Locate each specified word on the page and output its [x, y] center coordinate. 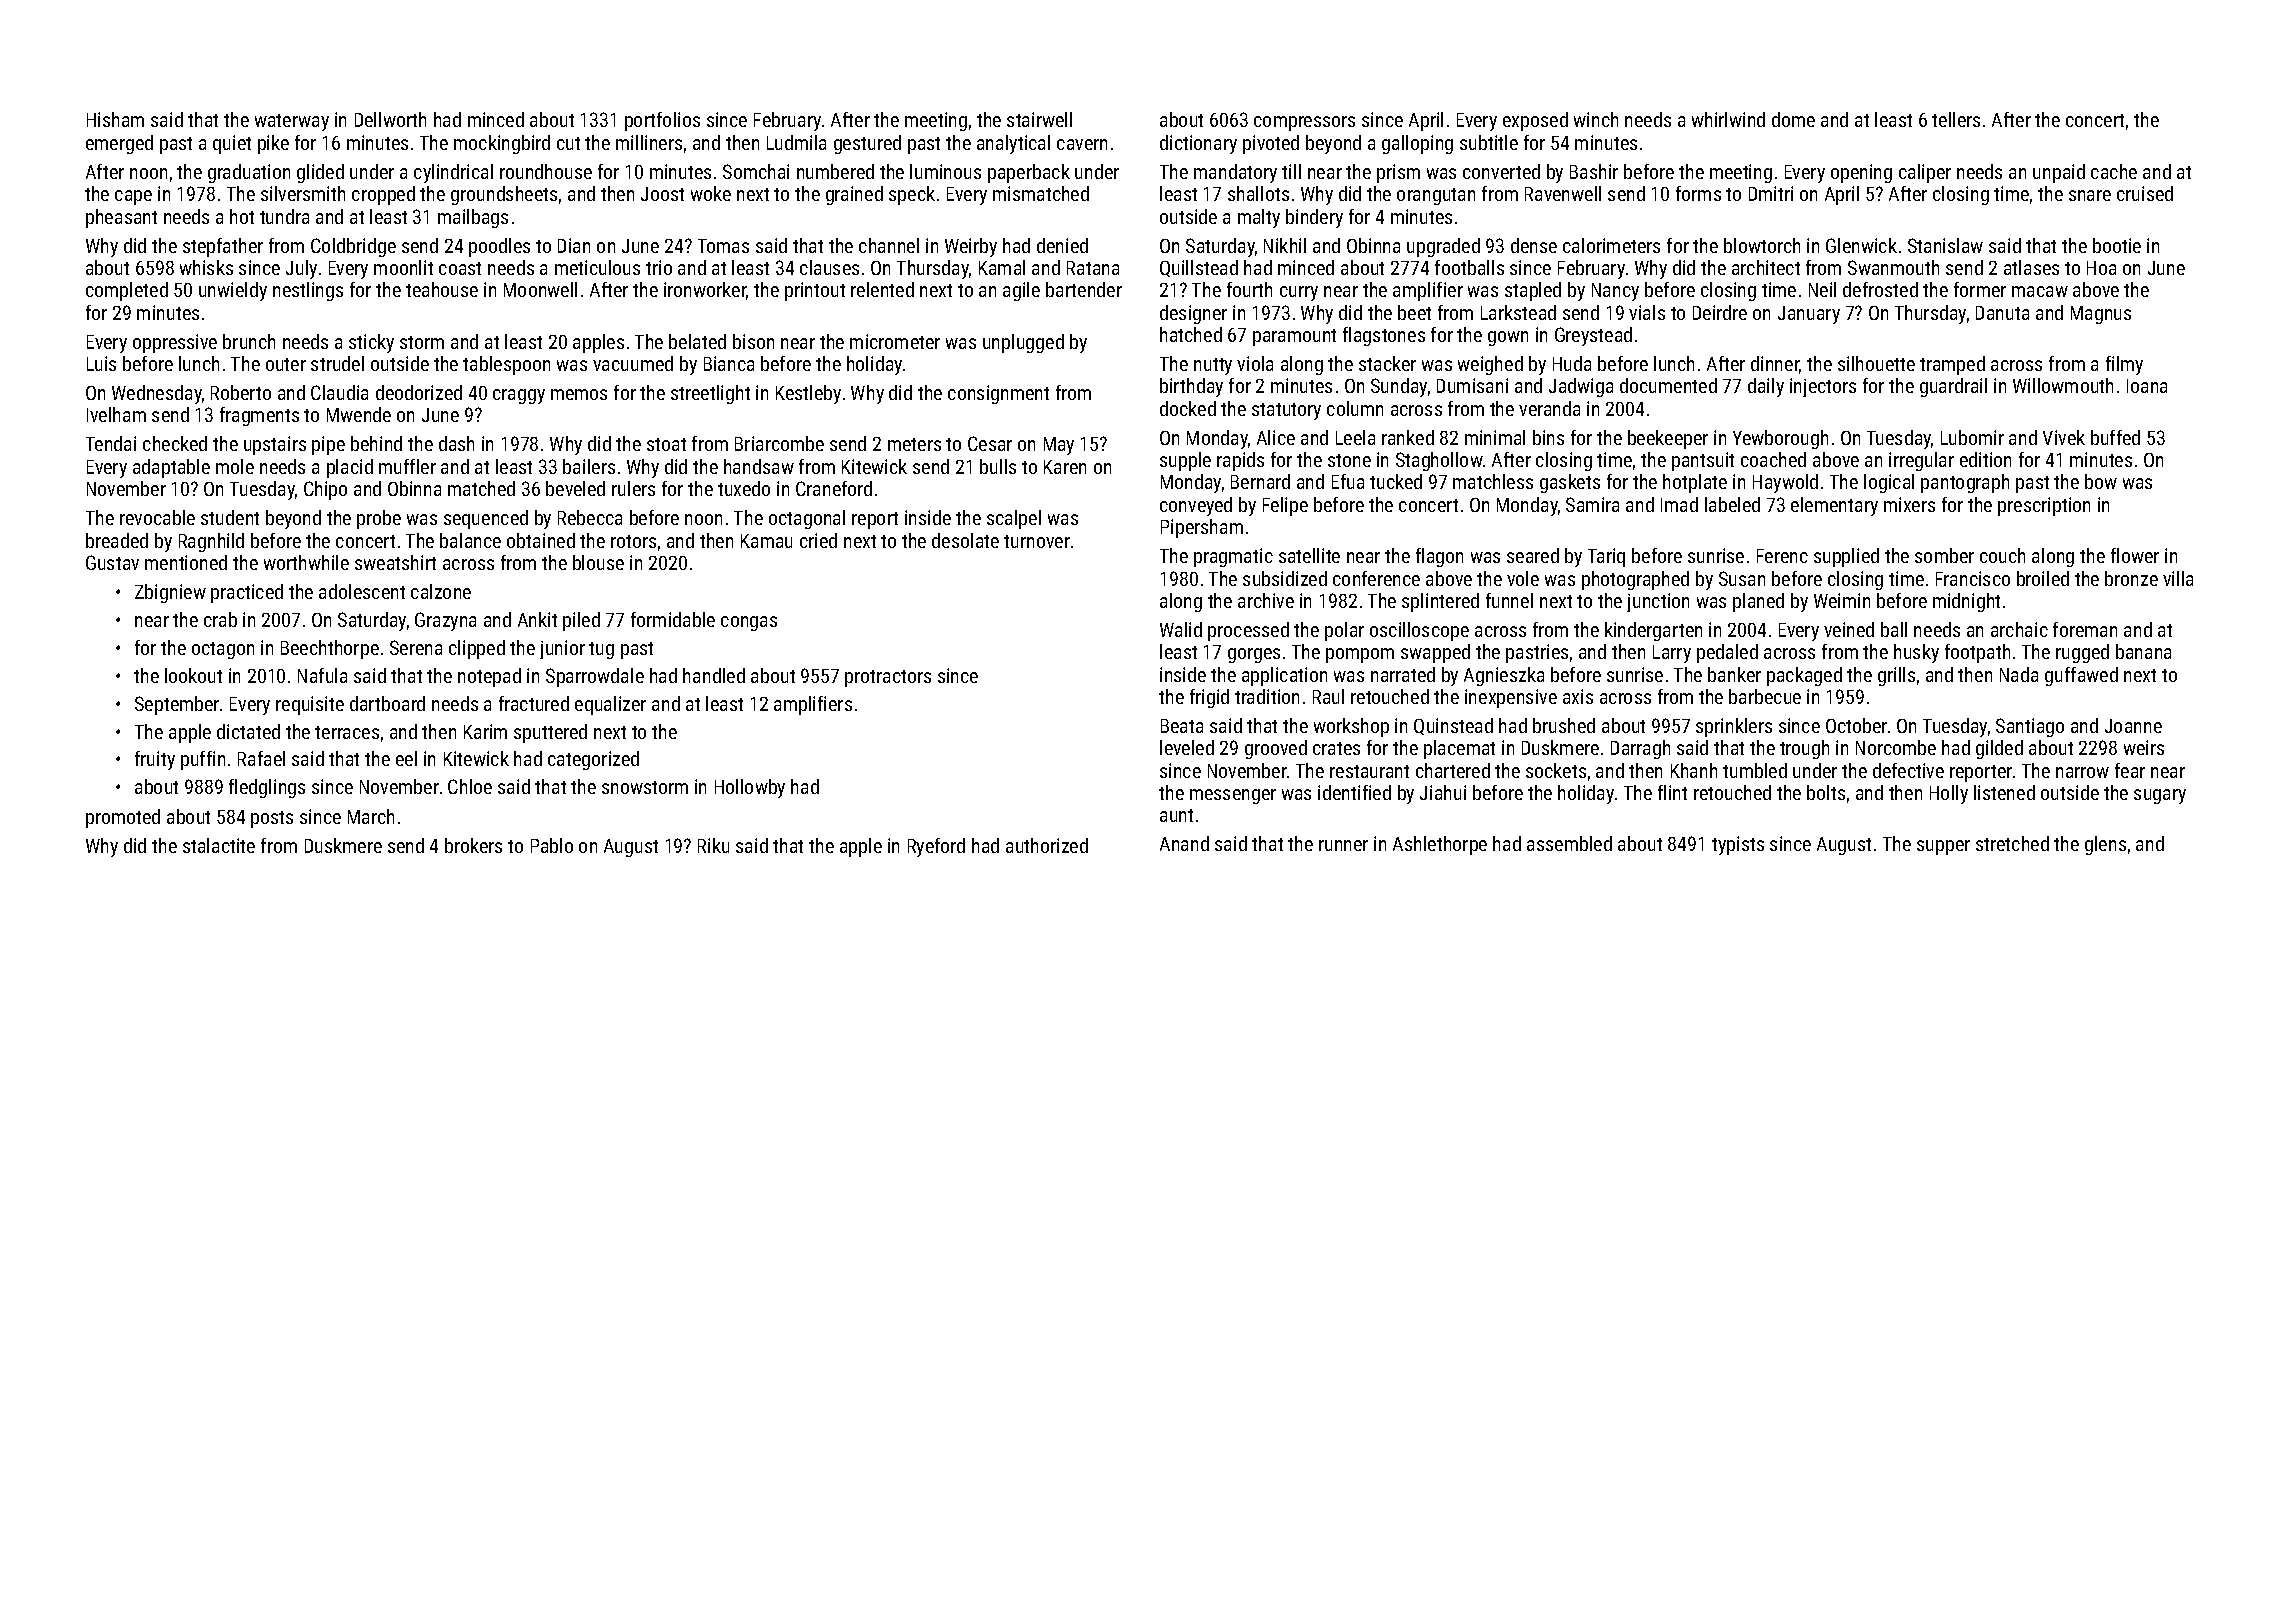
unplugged [1023, 343]
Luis [101, 363]
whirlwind [1728, 119]
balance [470, 540]
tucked [1396, 481]
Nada [2019, 674]
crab [220, 619]
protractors [888, 678]
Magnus [2101, 315]
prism [1398, 173]
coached [1773, 459]
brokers [473, 845]
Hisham [115, 119]
